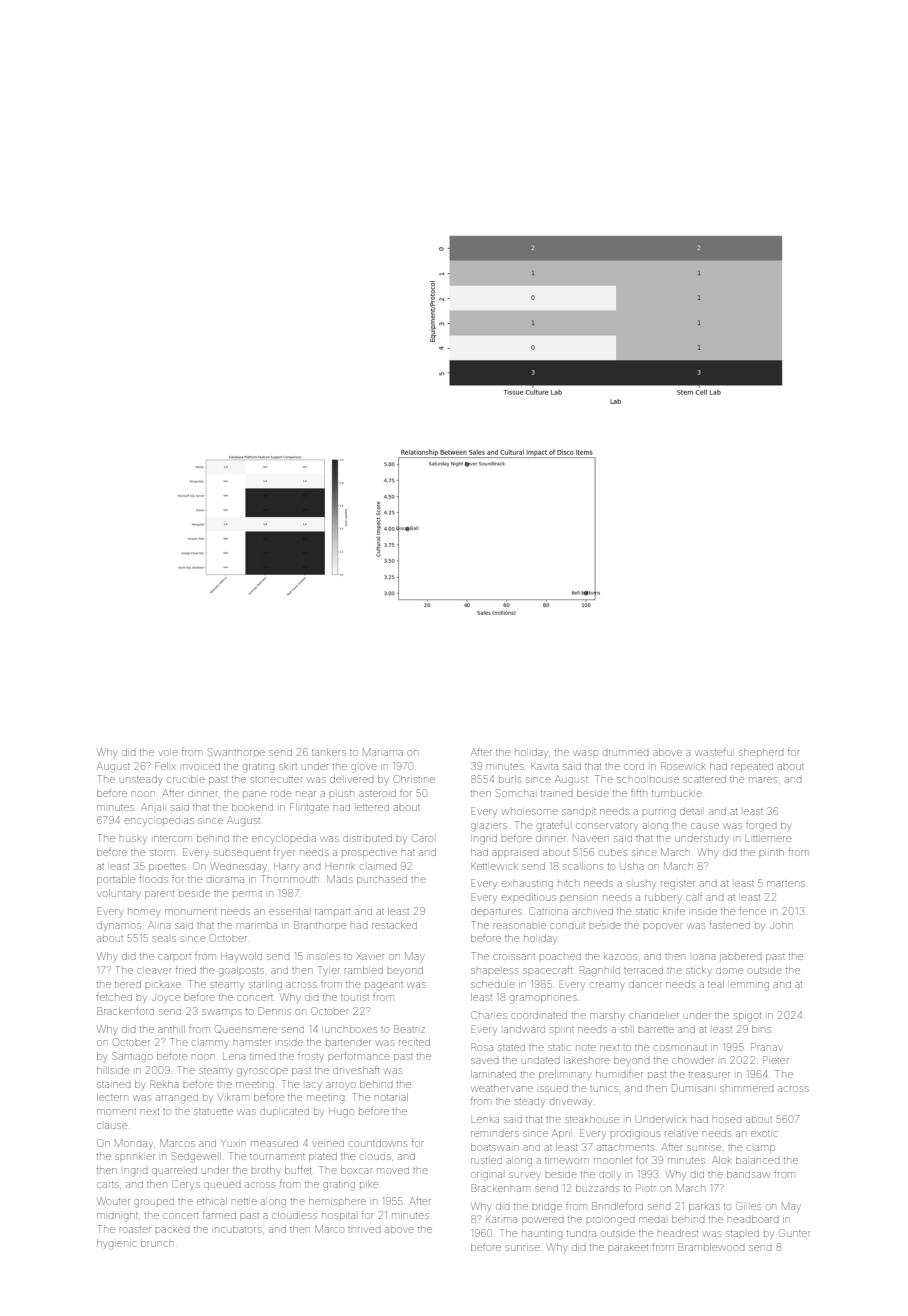 This document has width=908, height=1316. I want to click on martens, so click(786, 884).
